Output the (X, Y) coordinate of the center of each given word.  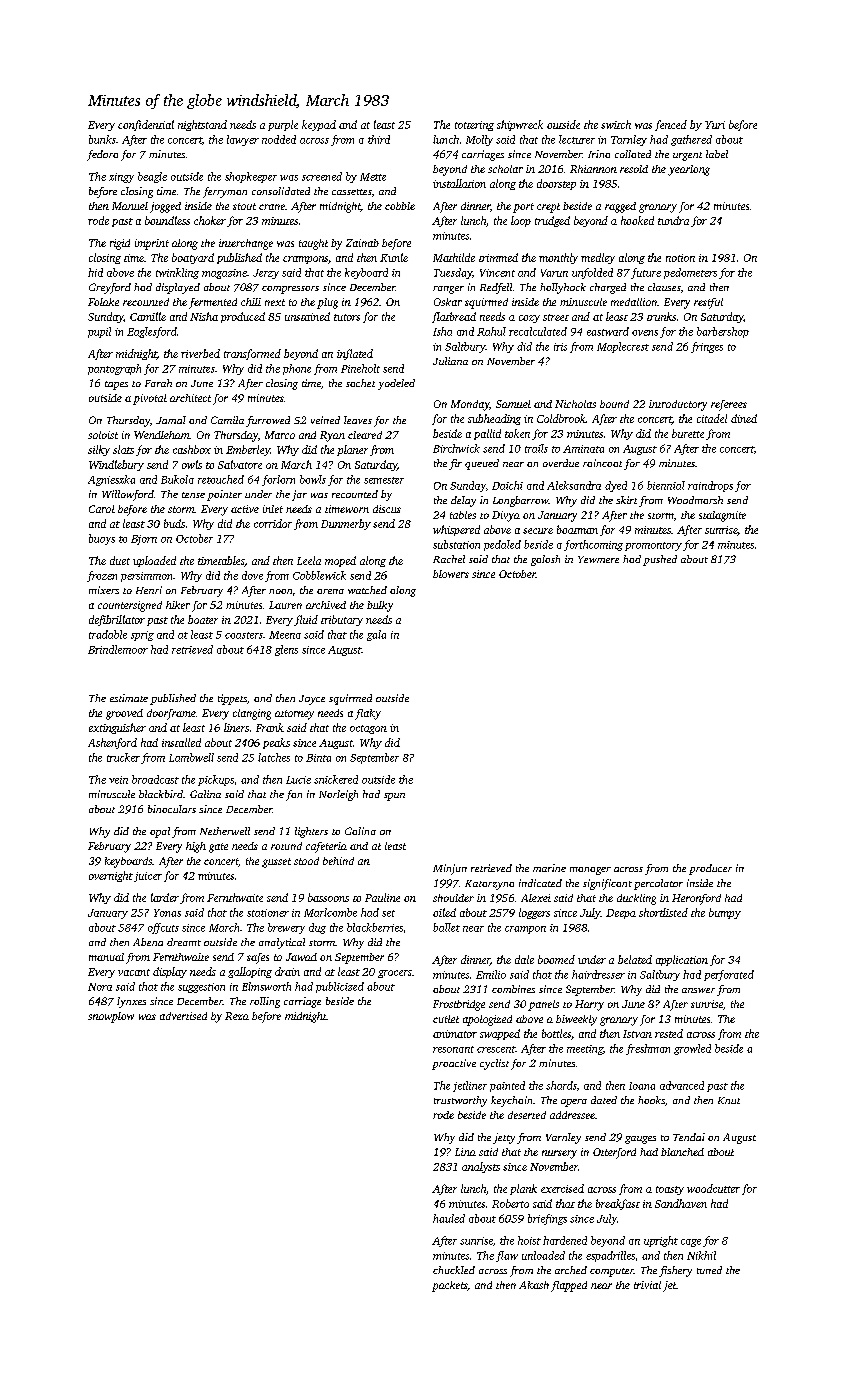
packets (449, 1286)
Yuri (715, 125)
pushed (660, 560)
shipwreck (520, 125)
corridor (273, 523)
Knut (729, 1100)
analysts (481, 1167)
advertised (183, 1016)
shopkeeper (251, 177)
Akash (534, 1285)
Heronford (696, 899)
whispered (456, 530)
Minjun (450, 869)
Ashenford (112, 743)
